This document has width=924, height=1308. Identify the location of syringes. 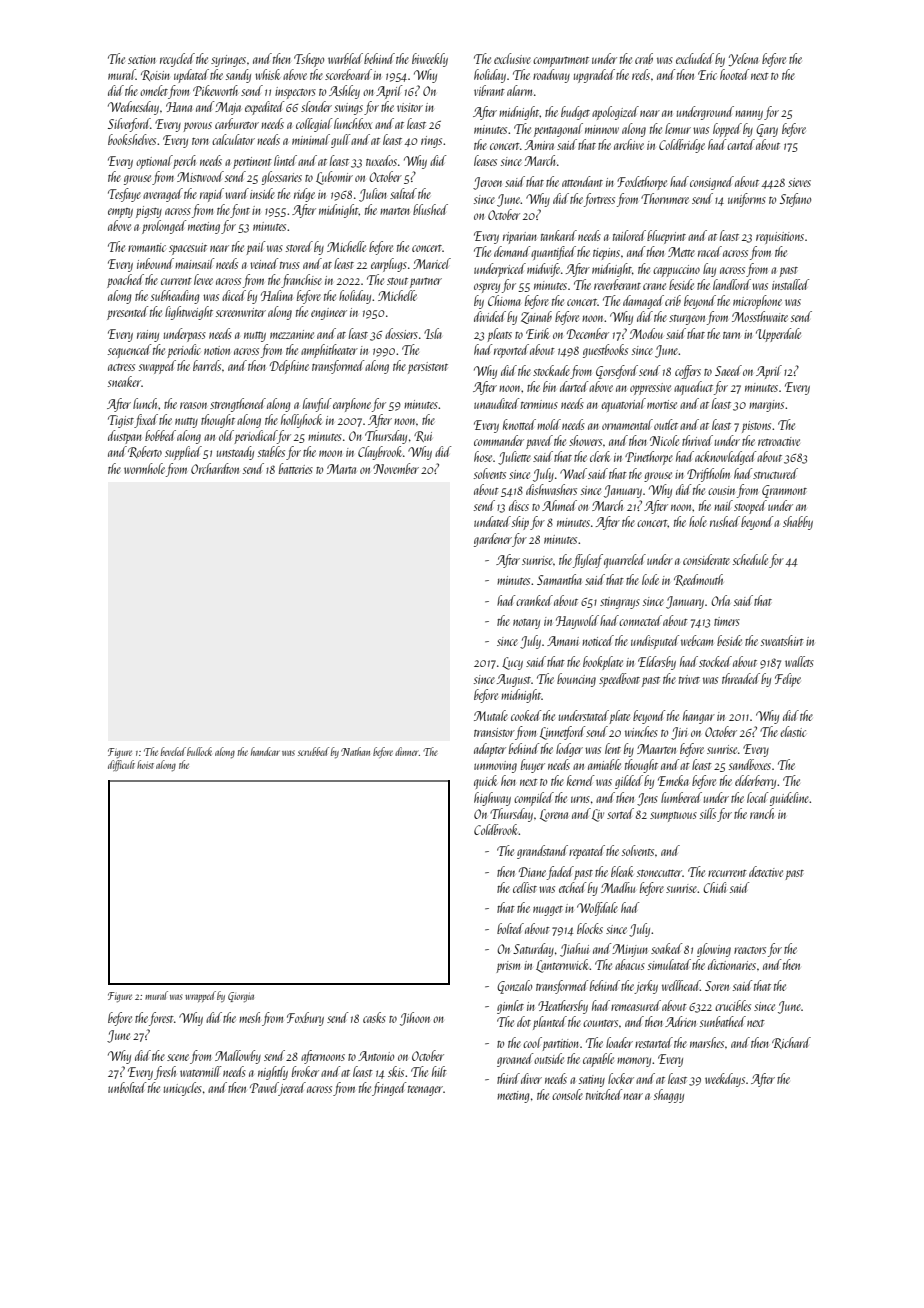
(228, 61).
